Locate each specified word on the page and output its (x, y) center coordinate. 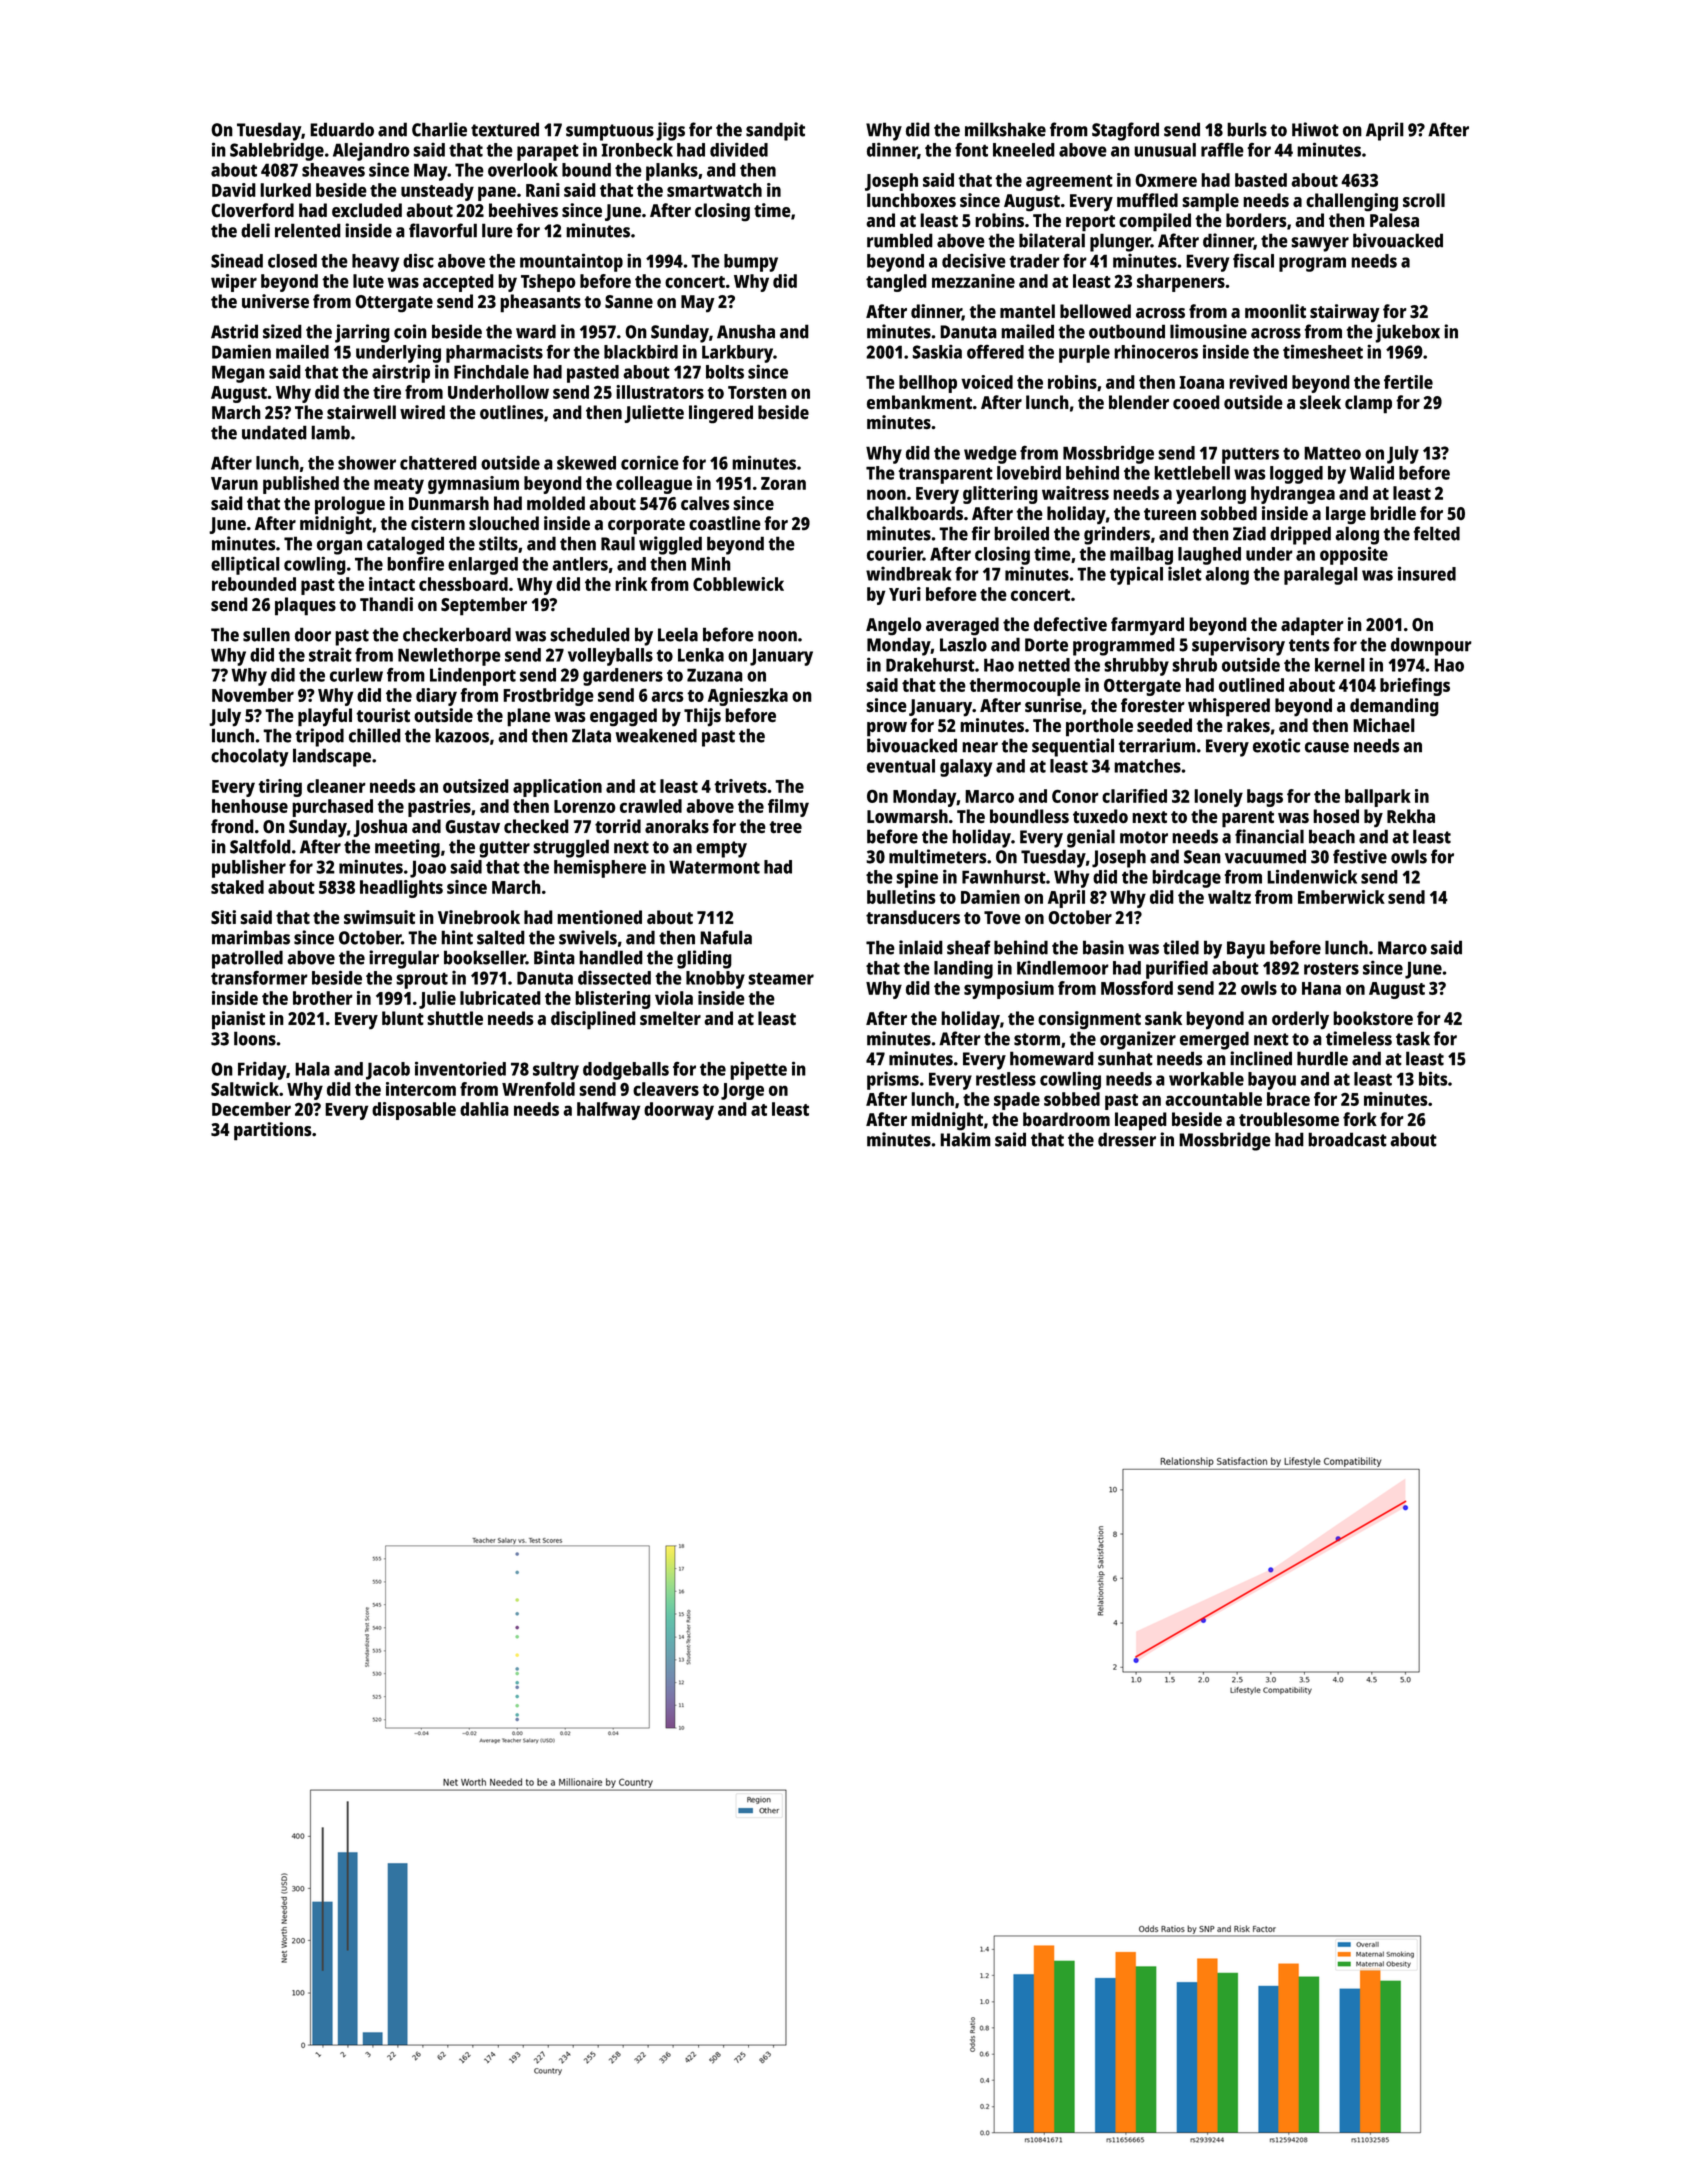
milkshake (1005, 129)
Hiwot (1315, 129)
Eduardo (342, 129)
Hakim (965, 1139)
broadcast (1347, 1139)
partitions (273, 1131)
